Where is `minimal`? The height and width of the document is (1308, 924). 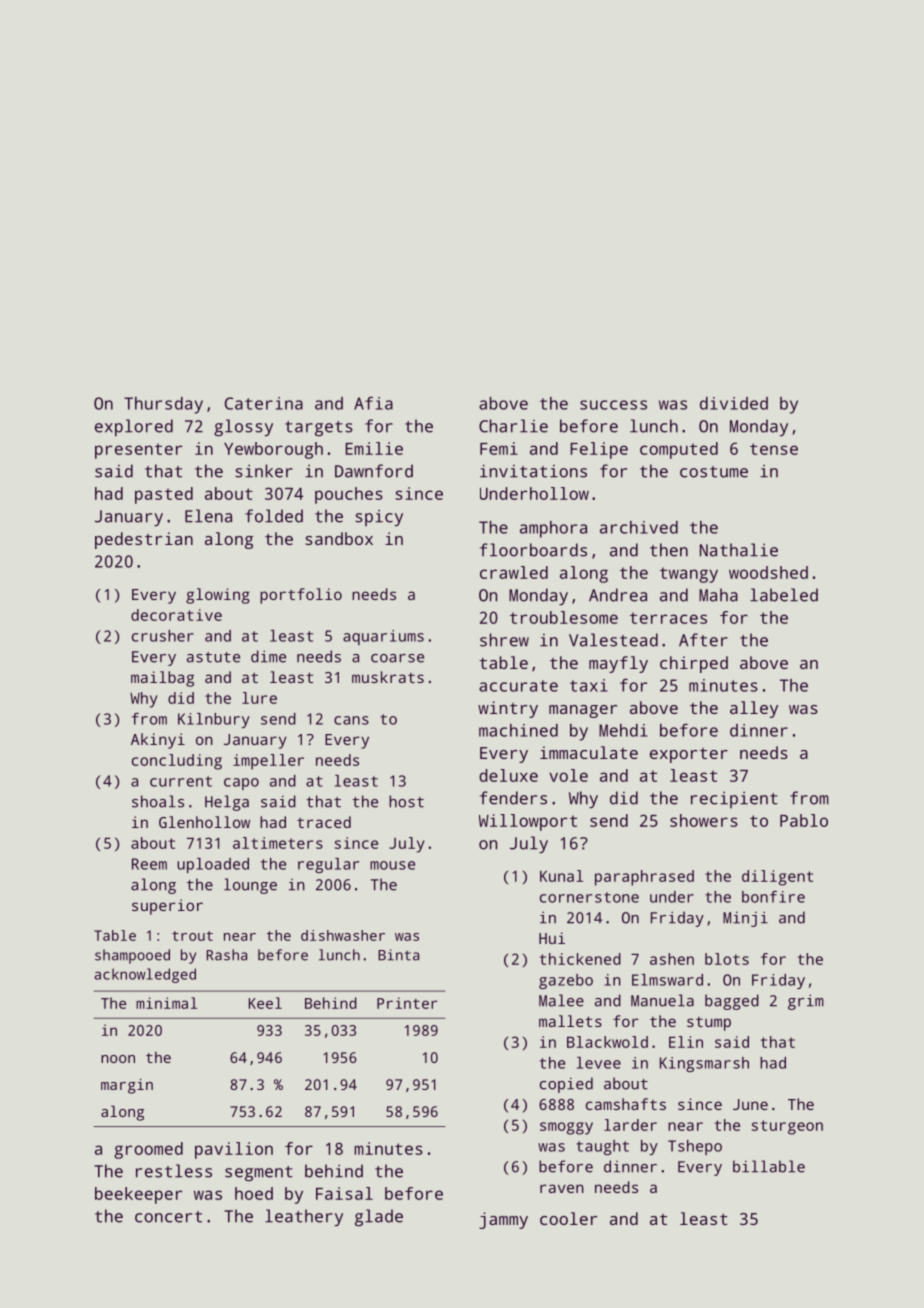 minimal is located at coordinates (166, 1003).
